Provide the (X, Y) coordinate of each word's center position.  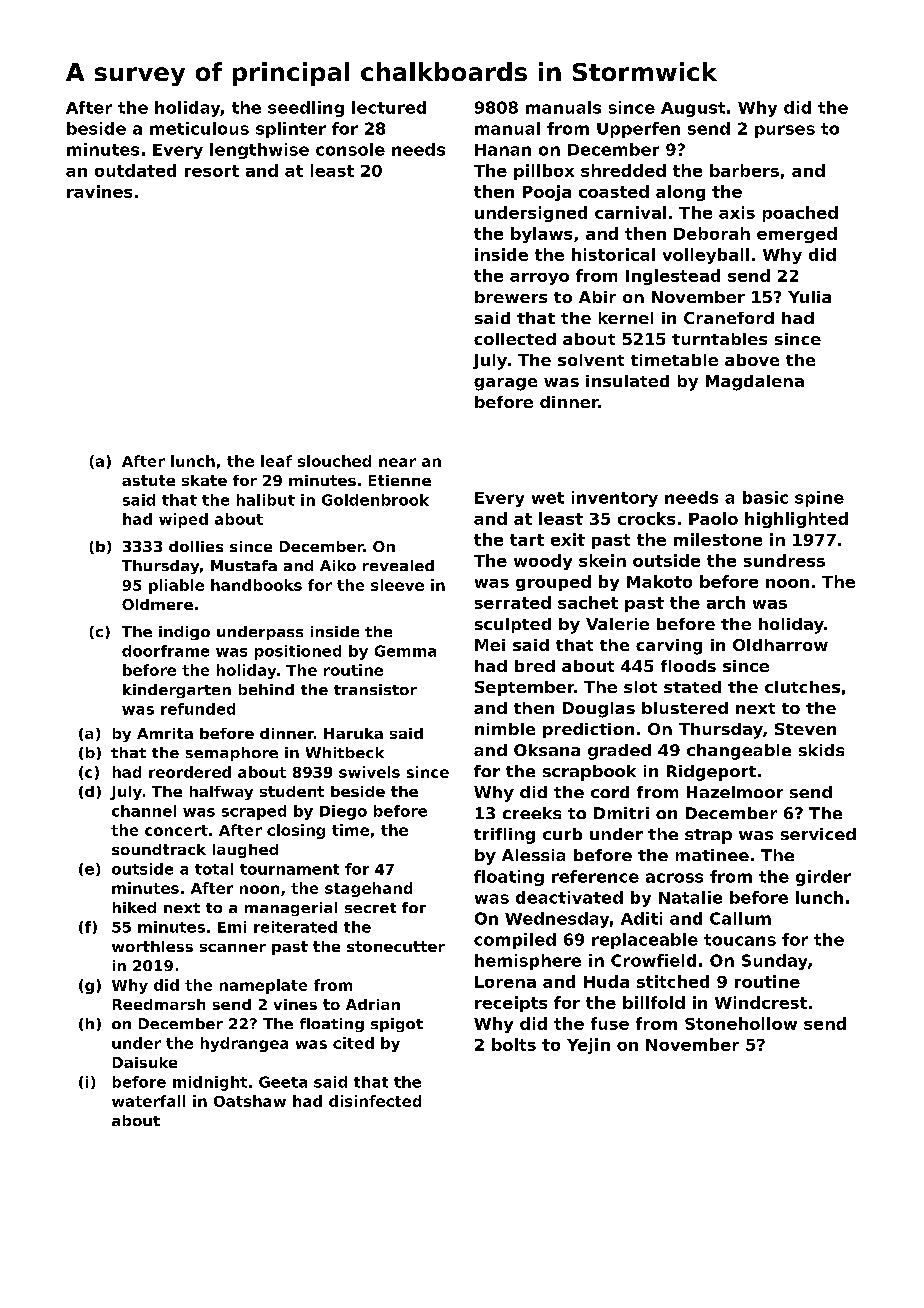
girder (823, 878)
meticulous (199, 128)
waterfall (148, 1101)
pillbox (544, 172)
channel (144, 811)
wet (548, 498)
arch (726, 602)
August (693, 109)
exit (568, 539)
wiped (183, 520)
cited (353, 1043)
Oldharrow (780, 645)
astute (148, 480)
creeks (532, 813)
